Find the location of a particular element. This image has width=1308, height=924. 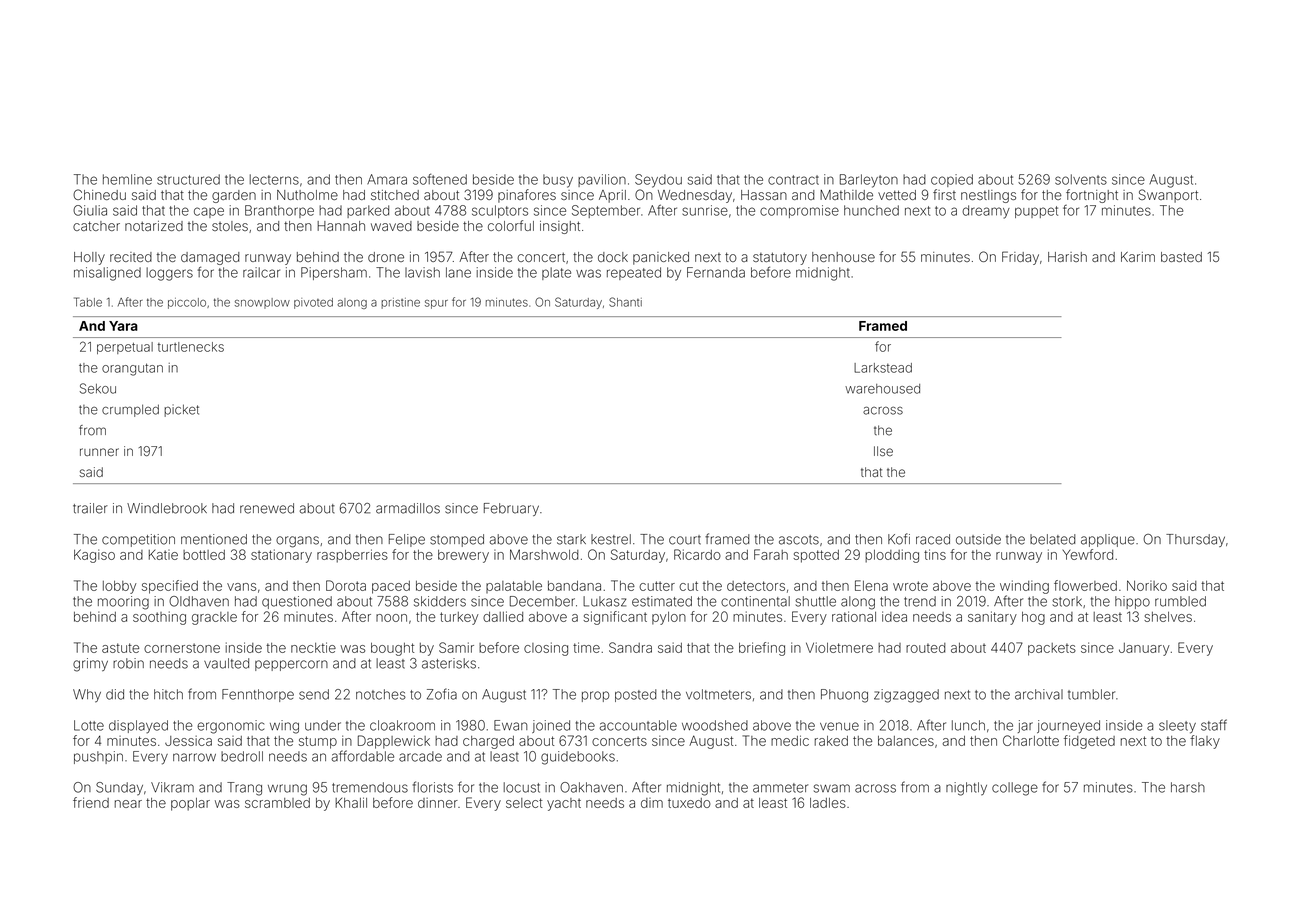

runner is located at coordinates (99, 452).
